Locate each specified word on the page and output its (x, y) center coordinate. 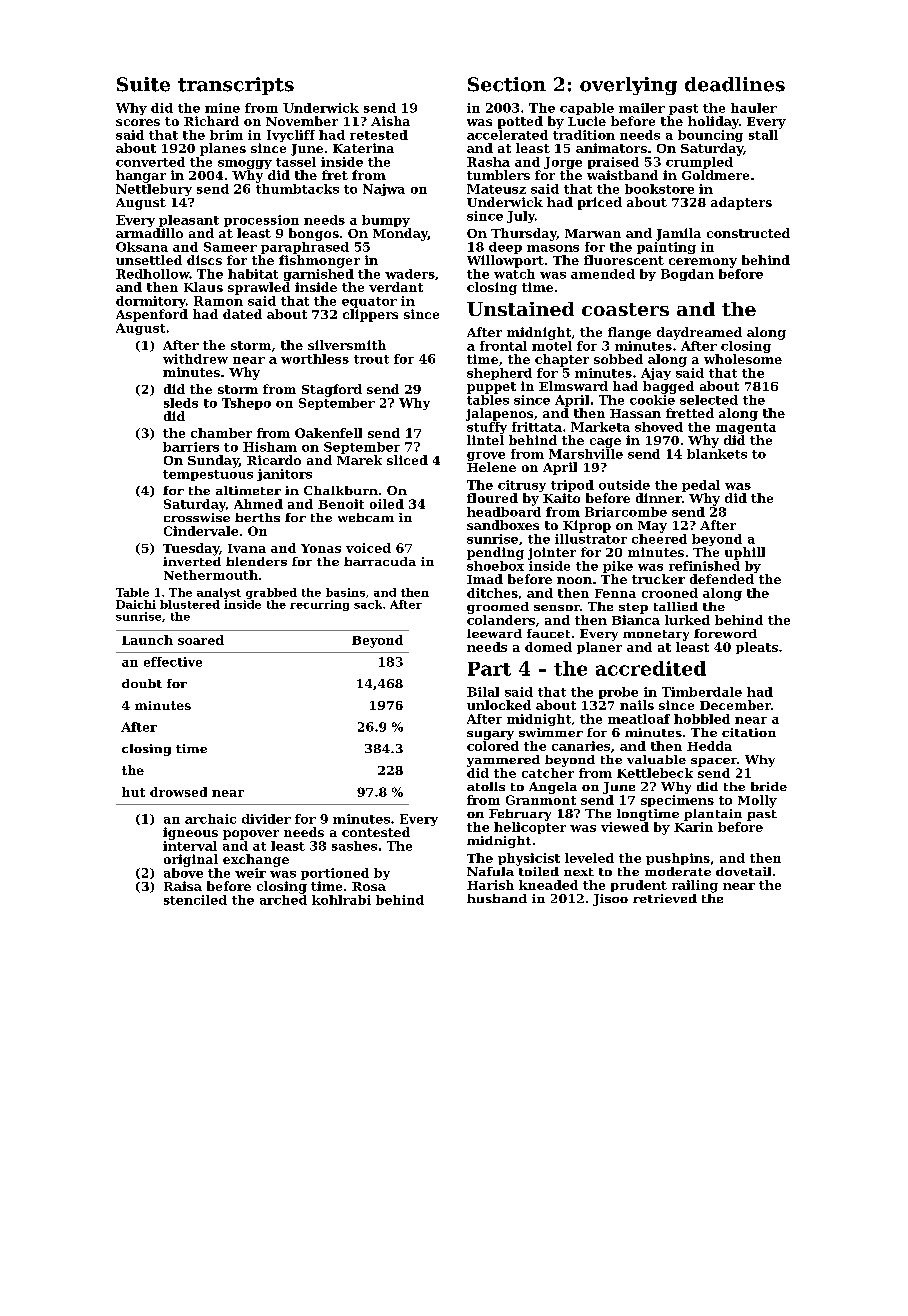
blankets (717, 454)
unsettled (149, 260)
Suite (143, 84)
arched (283, 900)
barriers (191, 447)
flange (629, 333)
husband (497, 898)
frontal (503, 346)
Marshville (586, 454)
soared (201, 640)
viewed (625, 827)
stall (763, 135)
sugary (490, 735)
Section (507, 84)
